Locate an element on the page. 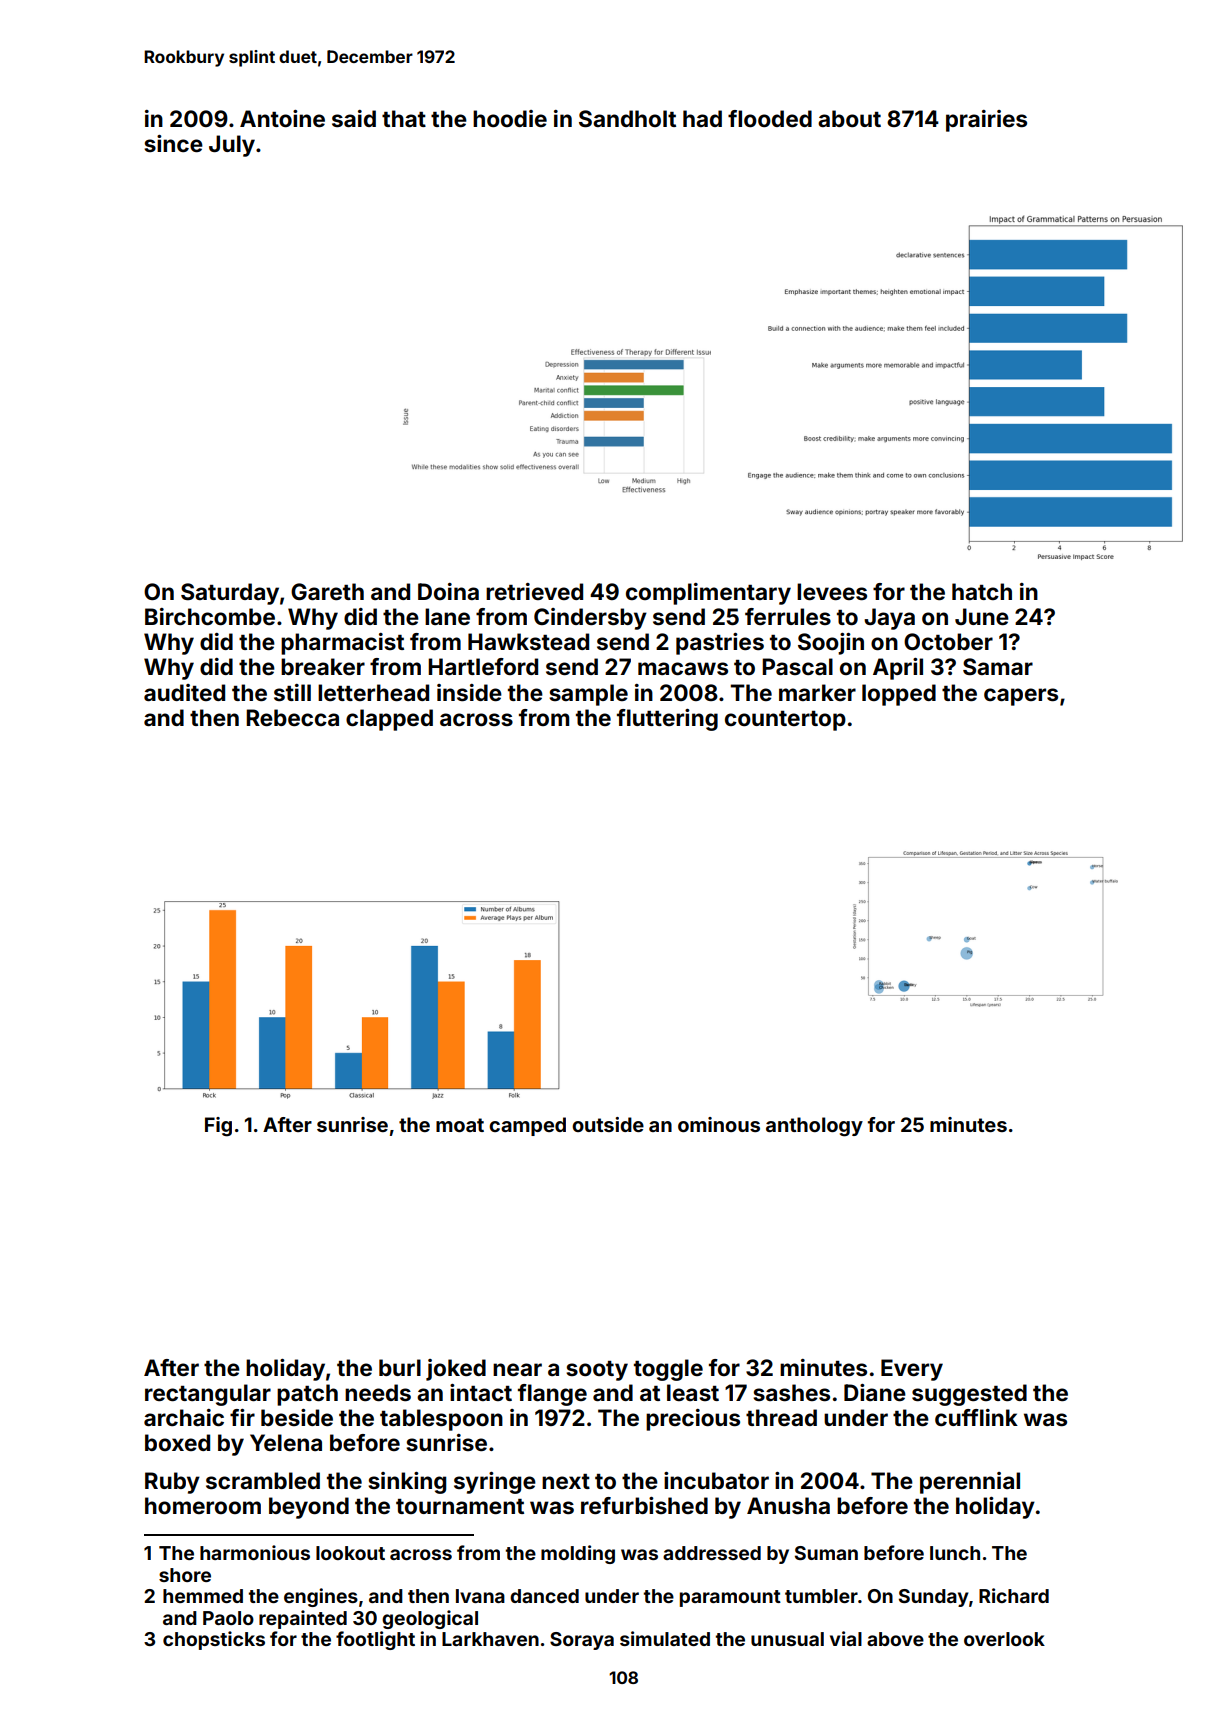 The width and height of the page is (1218, 1722). Antoine is located at coordinates (282, 118).
